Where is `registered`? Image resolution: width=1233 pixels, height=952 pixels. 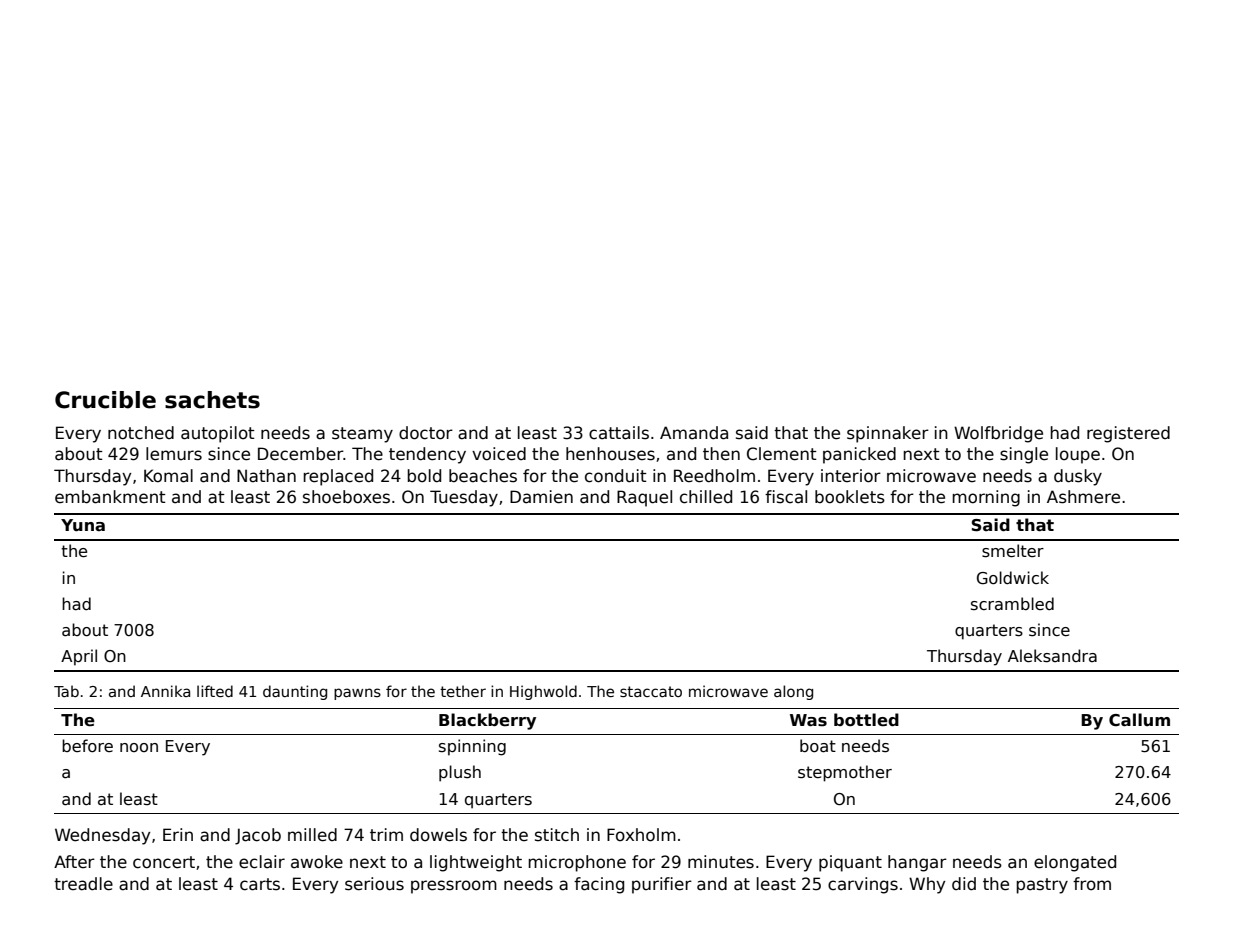
registered is located at coordinates (1128, 434).
